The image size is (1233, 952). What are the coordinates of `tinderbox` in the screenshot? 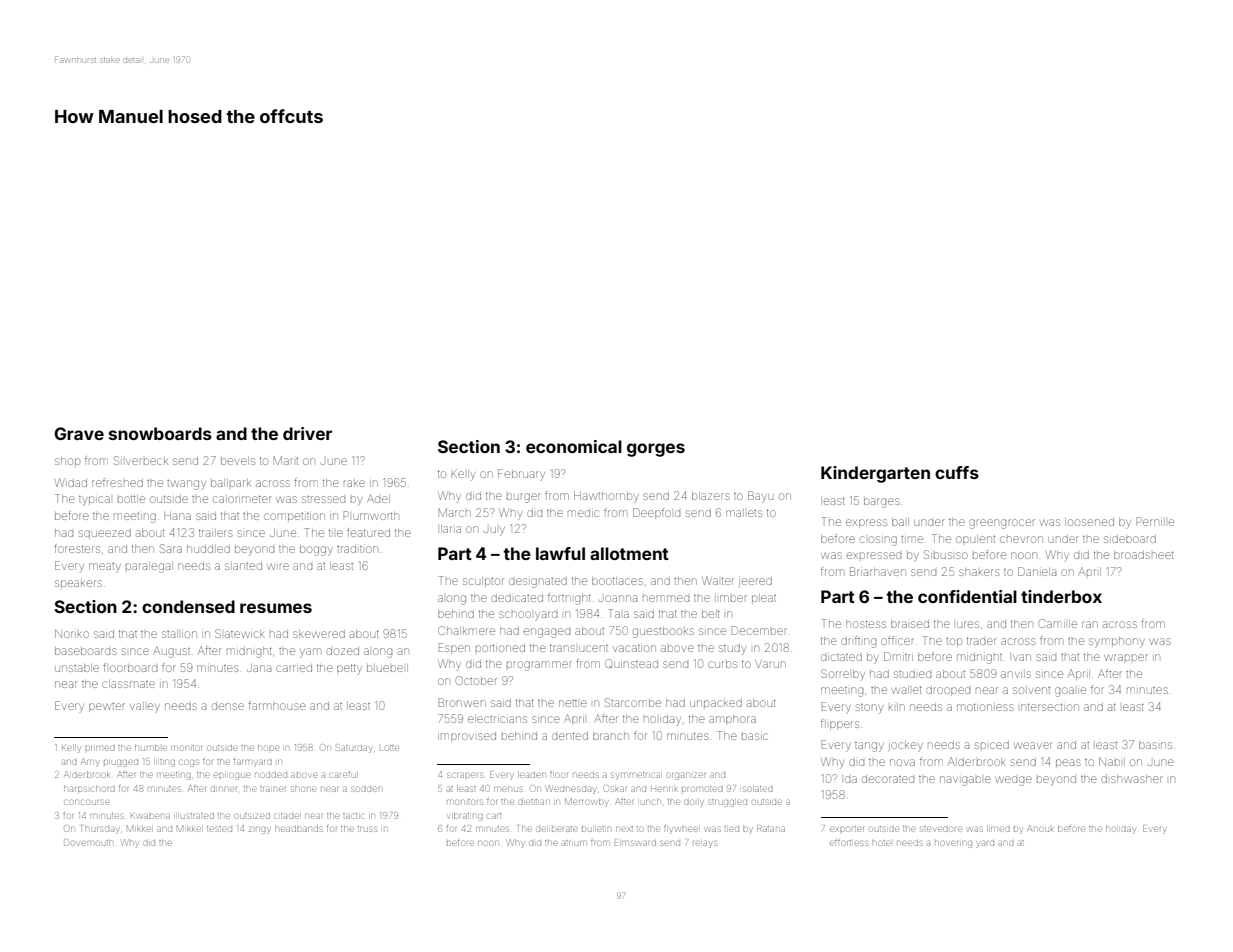 It's located at (1061, 596).
